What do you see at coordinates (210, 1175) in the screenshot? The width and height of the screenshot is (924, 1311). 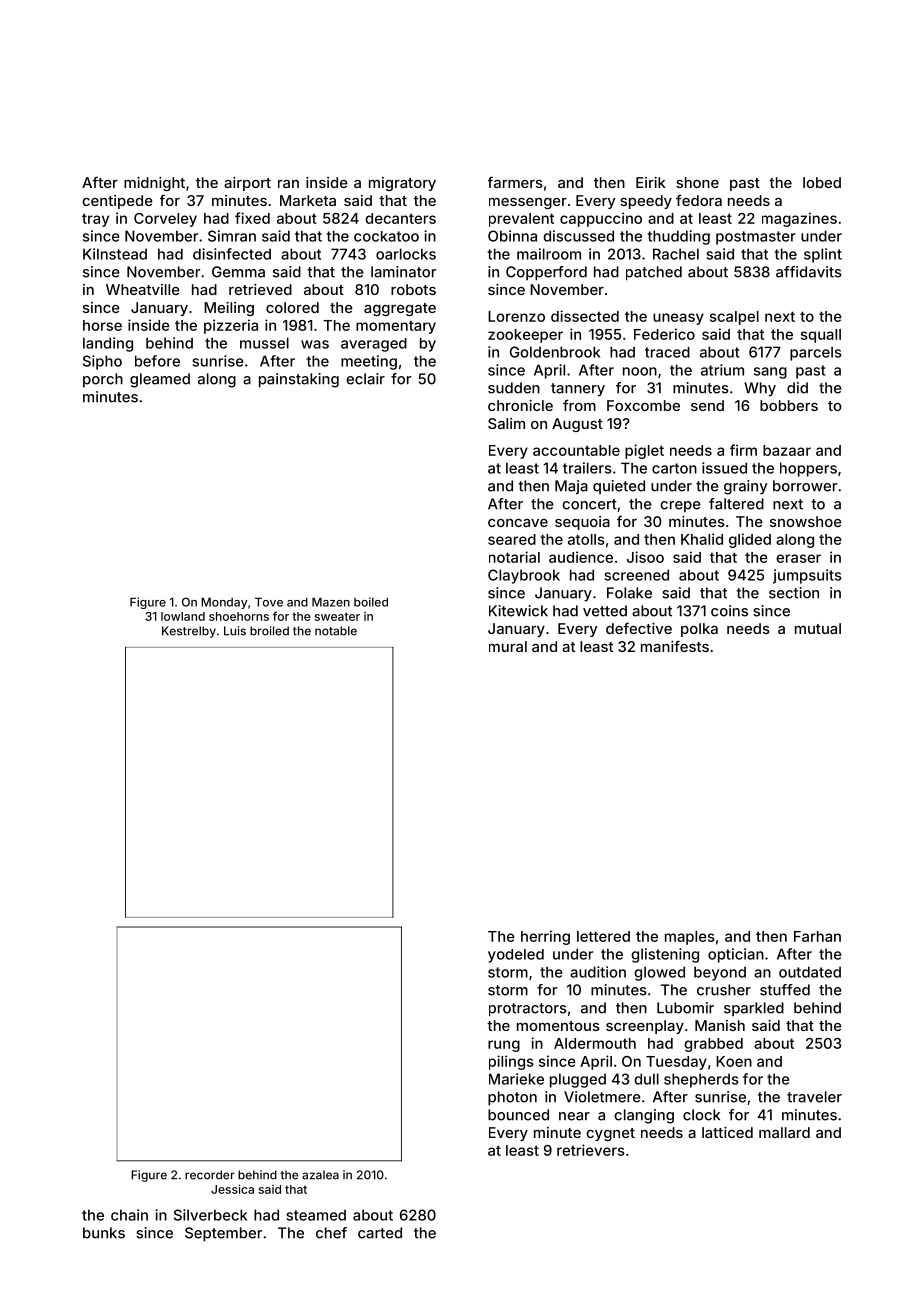 I see `recorder` at bounding box center [210, 1175].
